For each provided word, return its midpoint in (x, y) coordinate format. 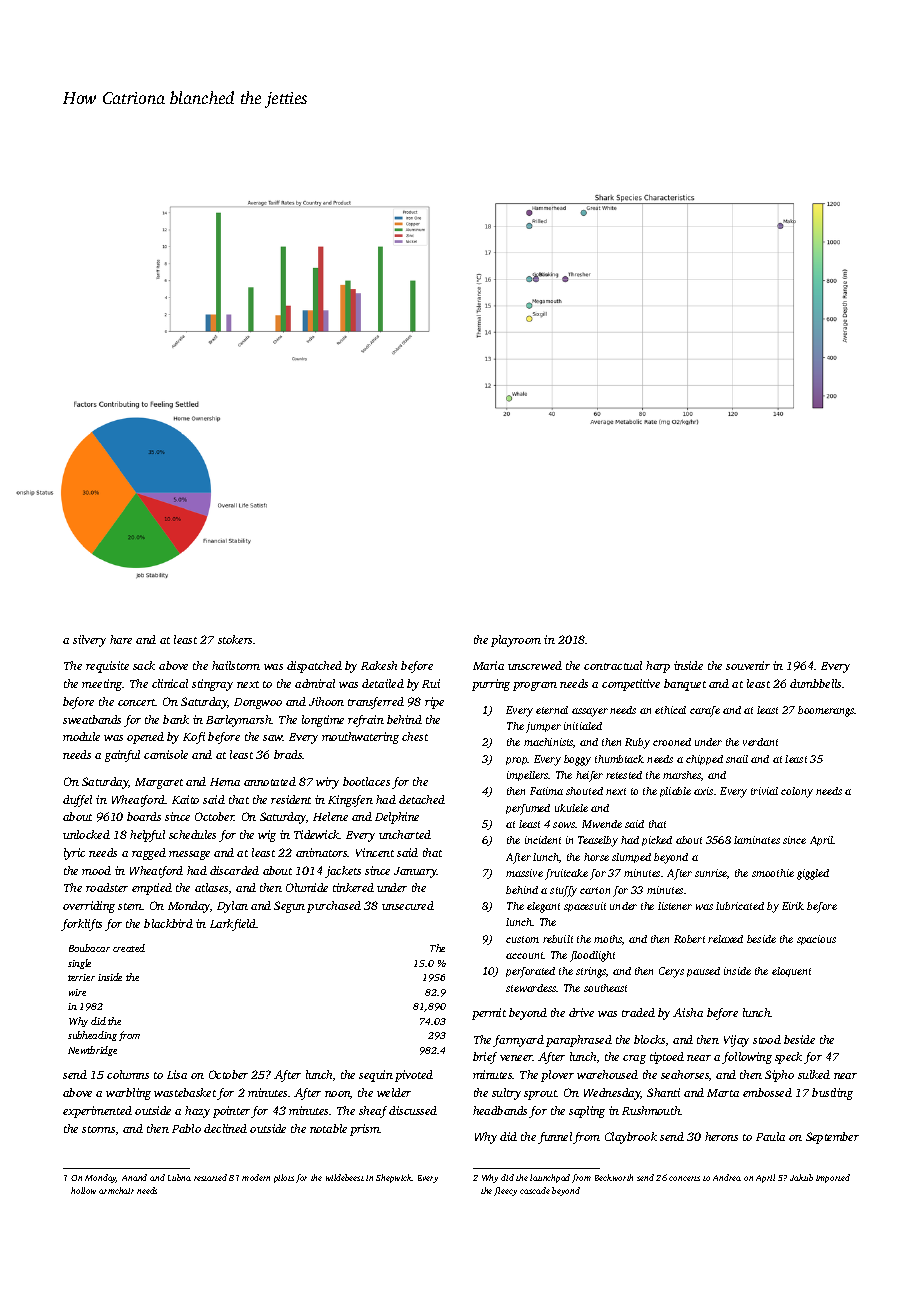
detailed (383, 683)
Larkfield (233, 925)
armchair (116, 1190)
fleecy (505, 1191)
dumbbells (815, 683)
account (525, 955)
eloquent (791, 972)
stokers (236, 639)
